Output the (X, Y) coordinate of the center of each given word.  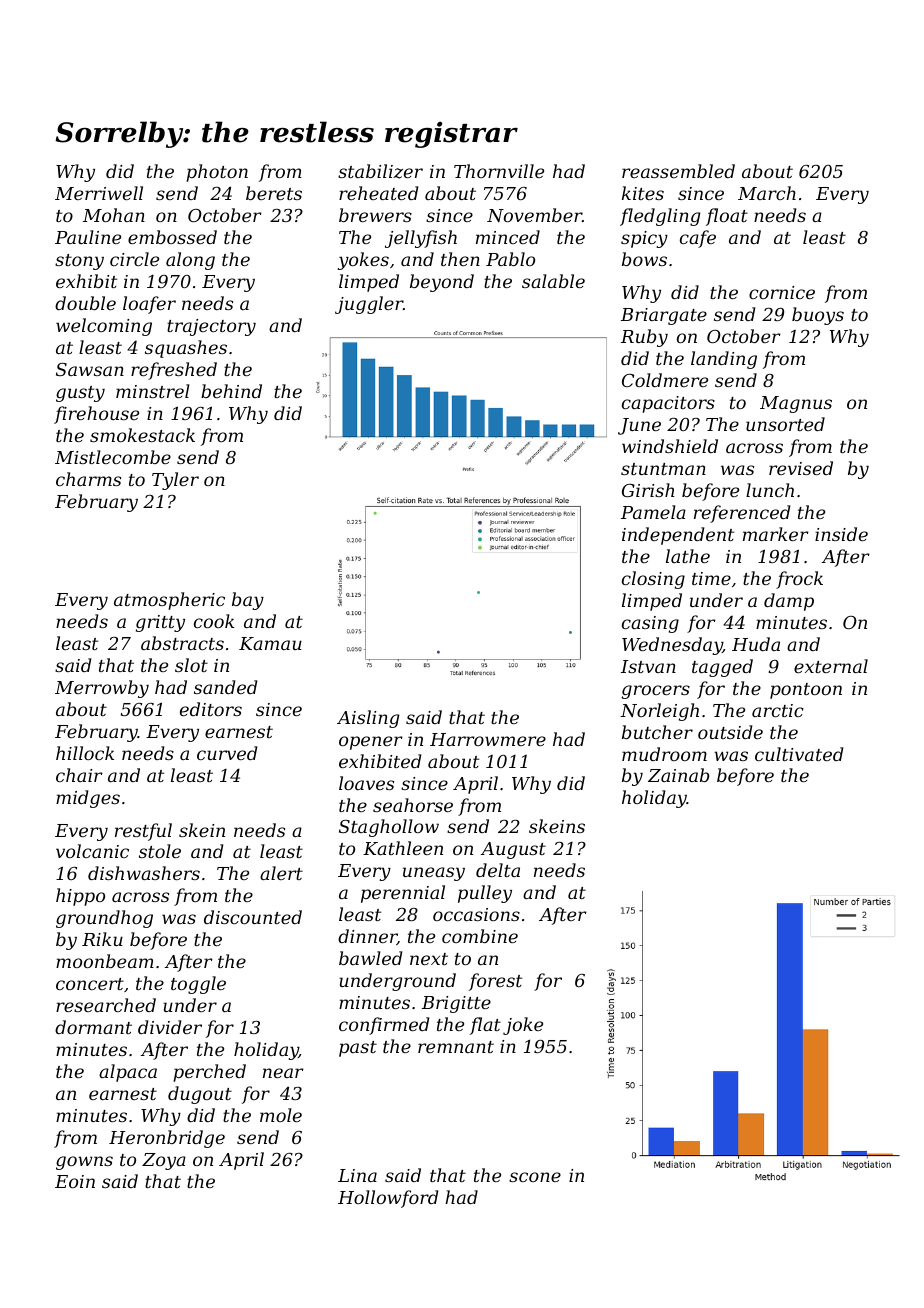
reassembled (678, 171)
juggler (369, 305)
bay (248, 601)
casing (650, 624)
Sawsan (90, 369)
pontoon (806, 691)
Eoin (75, 1181)
